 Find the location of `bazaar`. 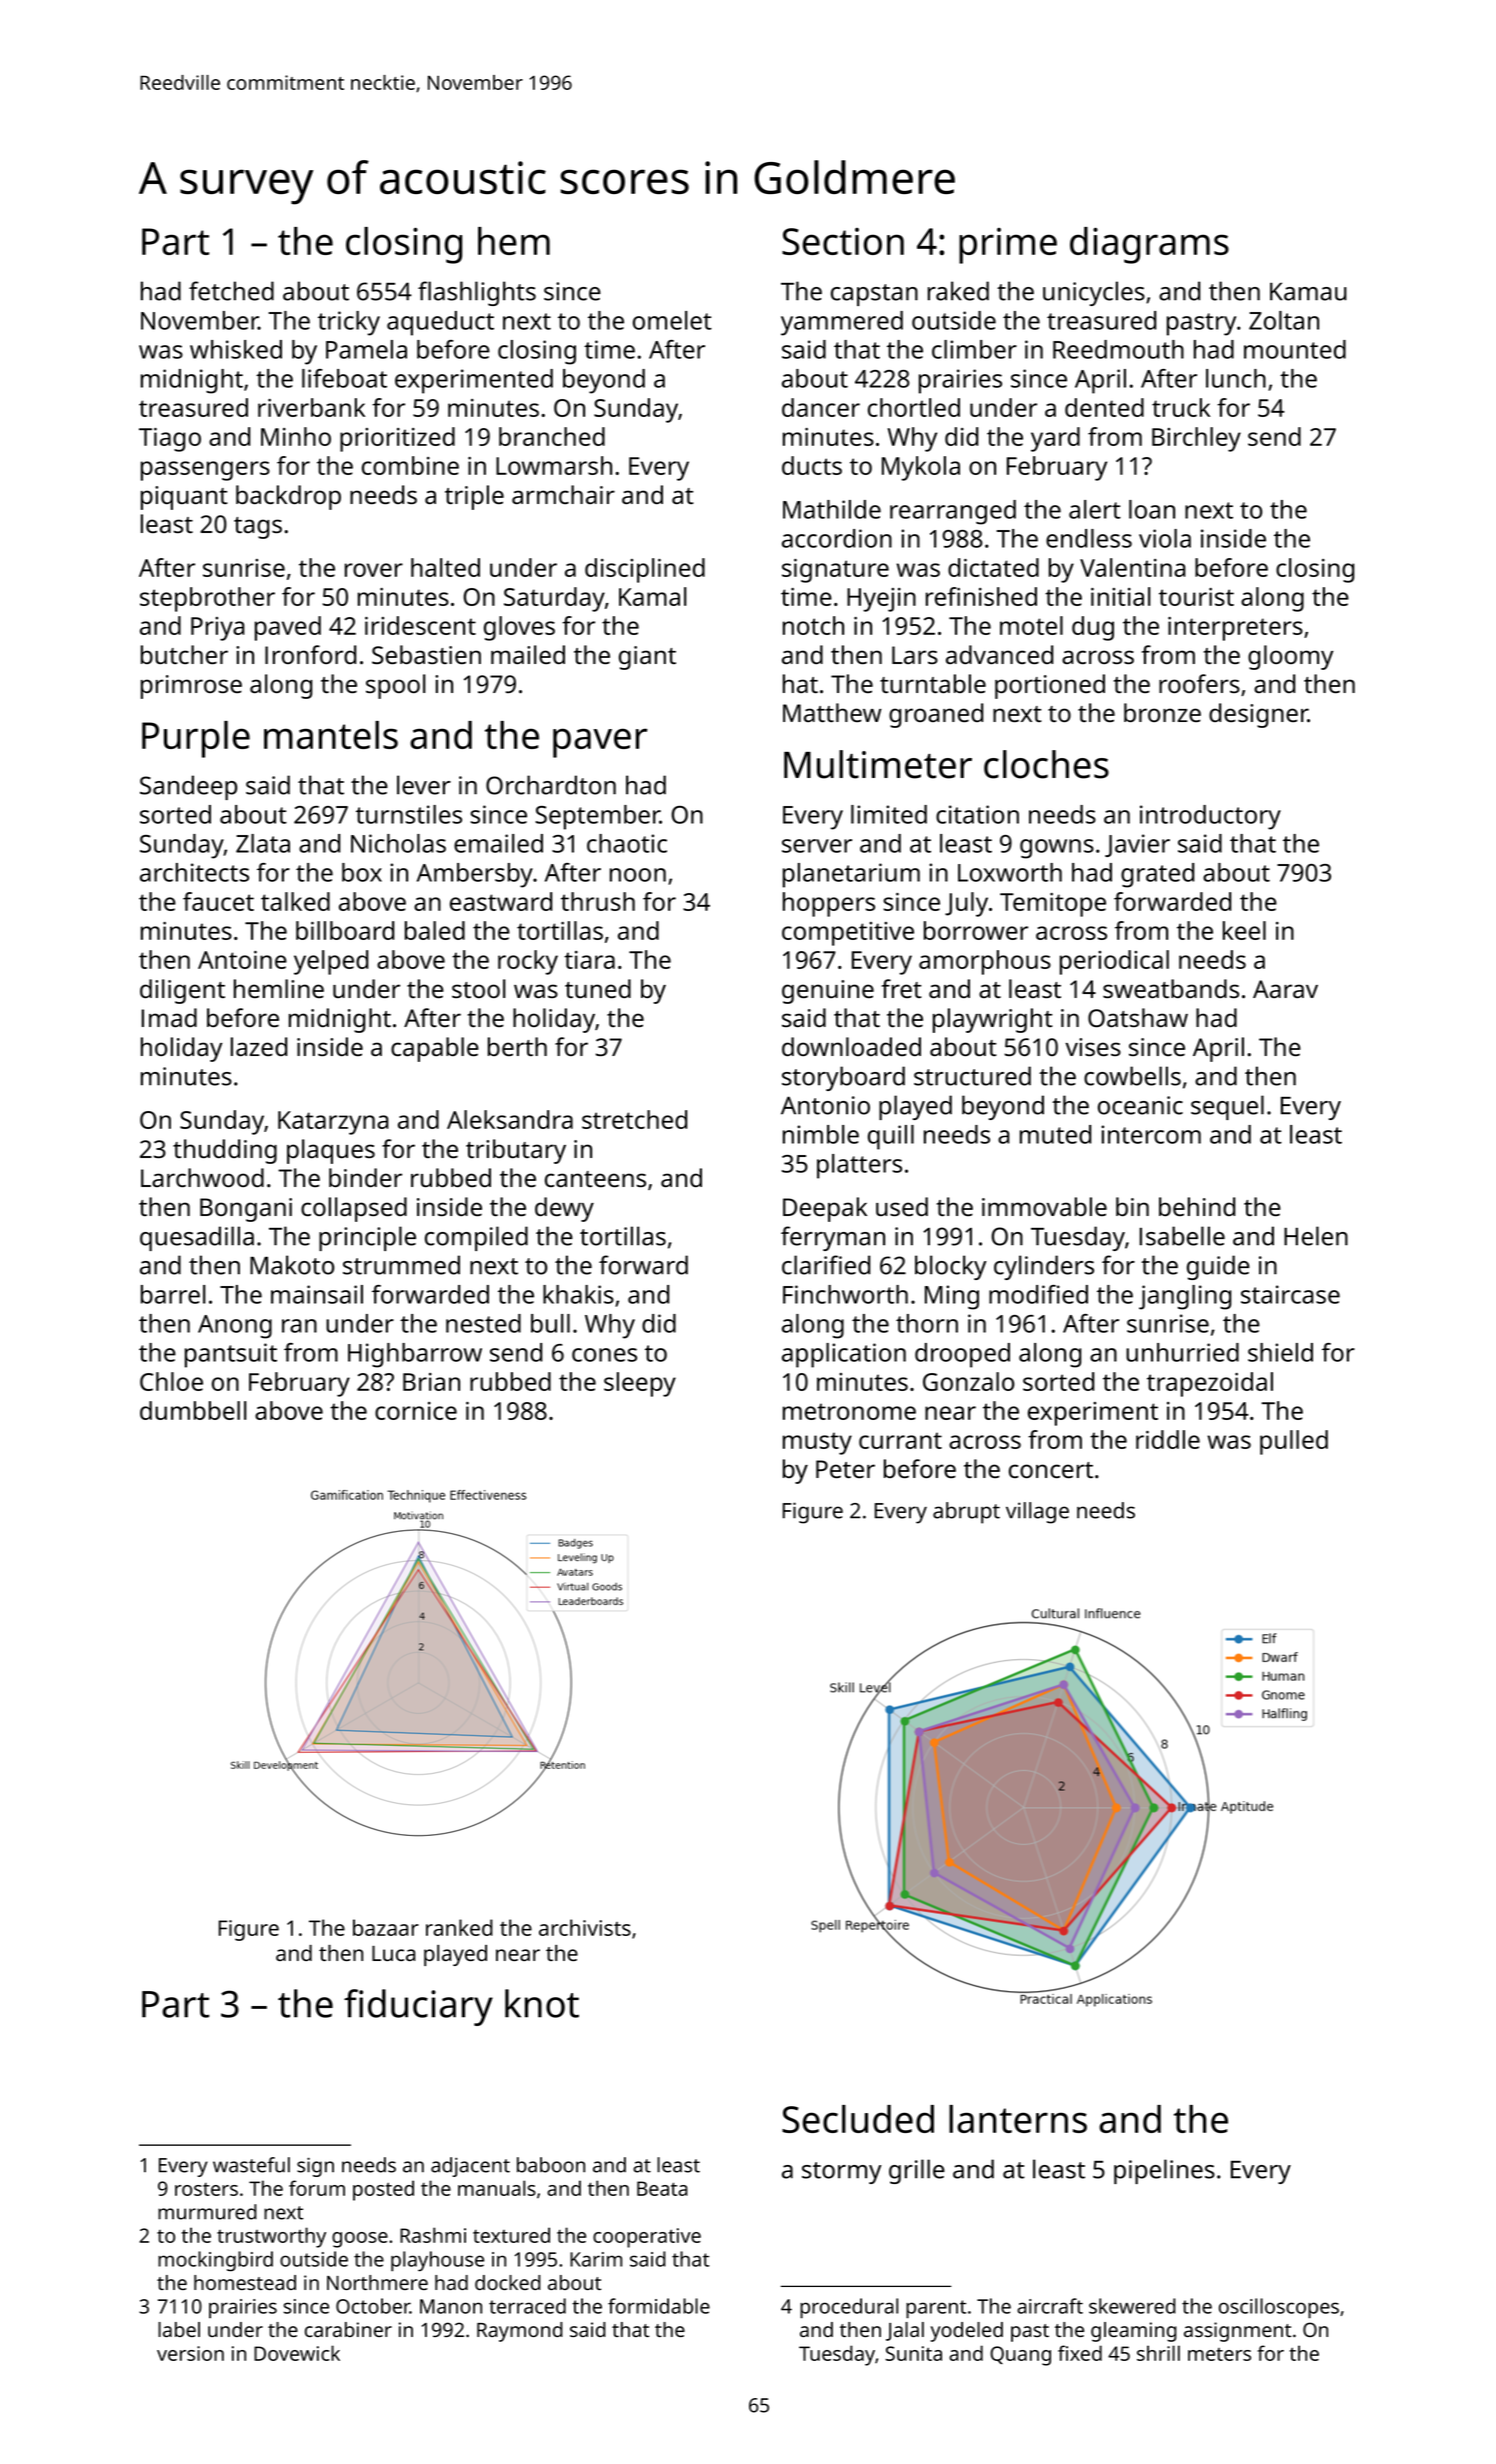

bazaar is located at coordinates (386, 1927).
